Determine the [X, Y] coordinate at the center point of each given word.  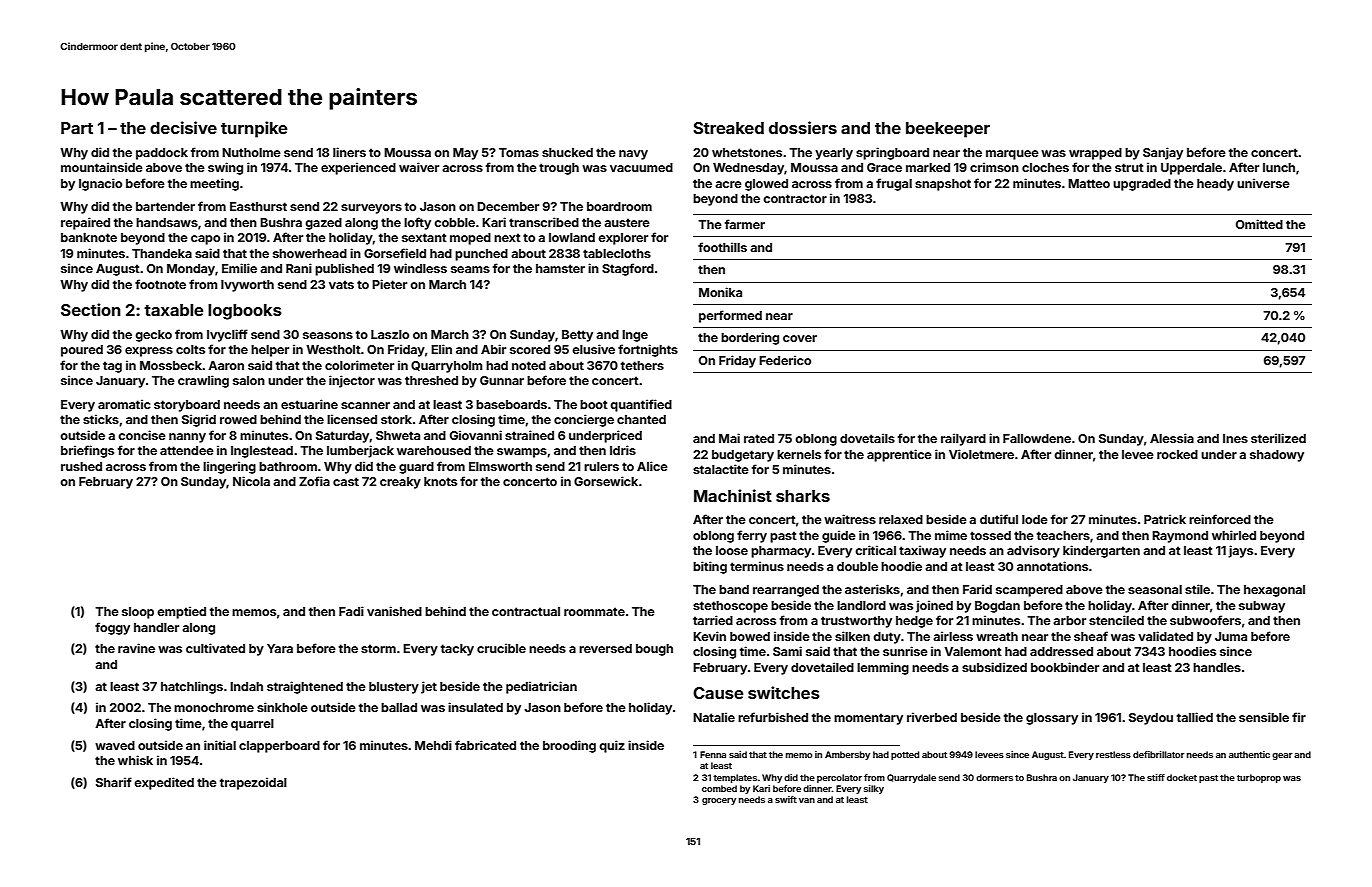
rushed [81, 466]
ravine [136, 648]
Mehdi [433, 745]
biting [710, 567]
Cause [718, 693]
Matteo [1089, 183]
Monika [720, 292]
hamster [560, 268]
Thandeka [162, 253]
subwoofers [1205, 620]
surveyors [371, 209]
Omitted [1259, 224]
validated [1165, 636]
